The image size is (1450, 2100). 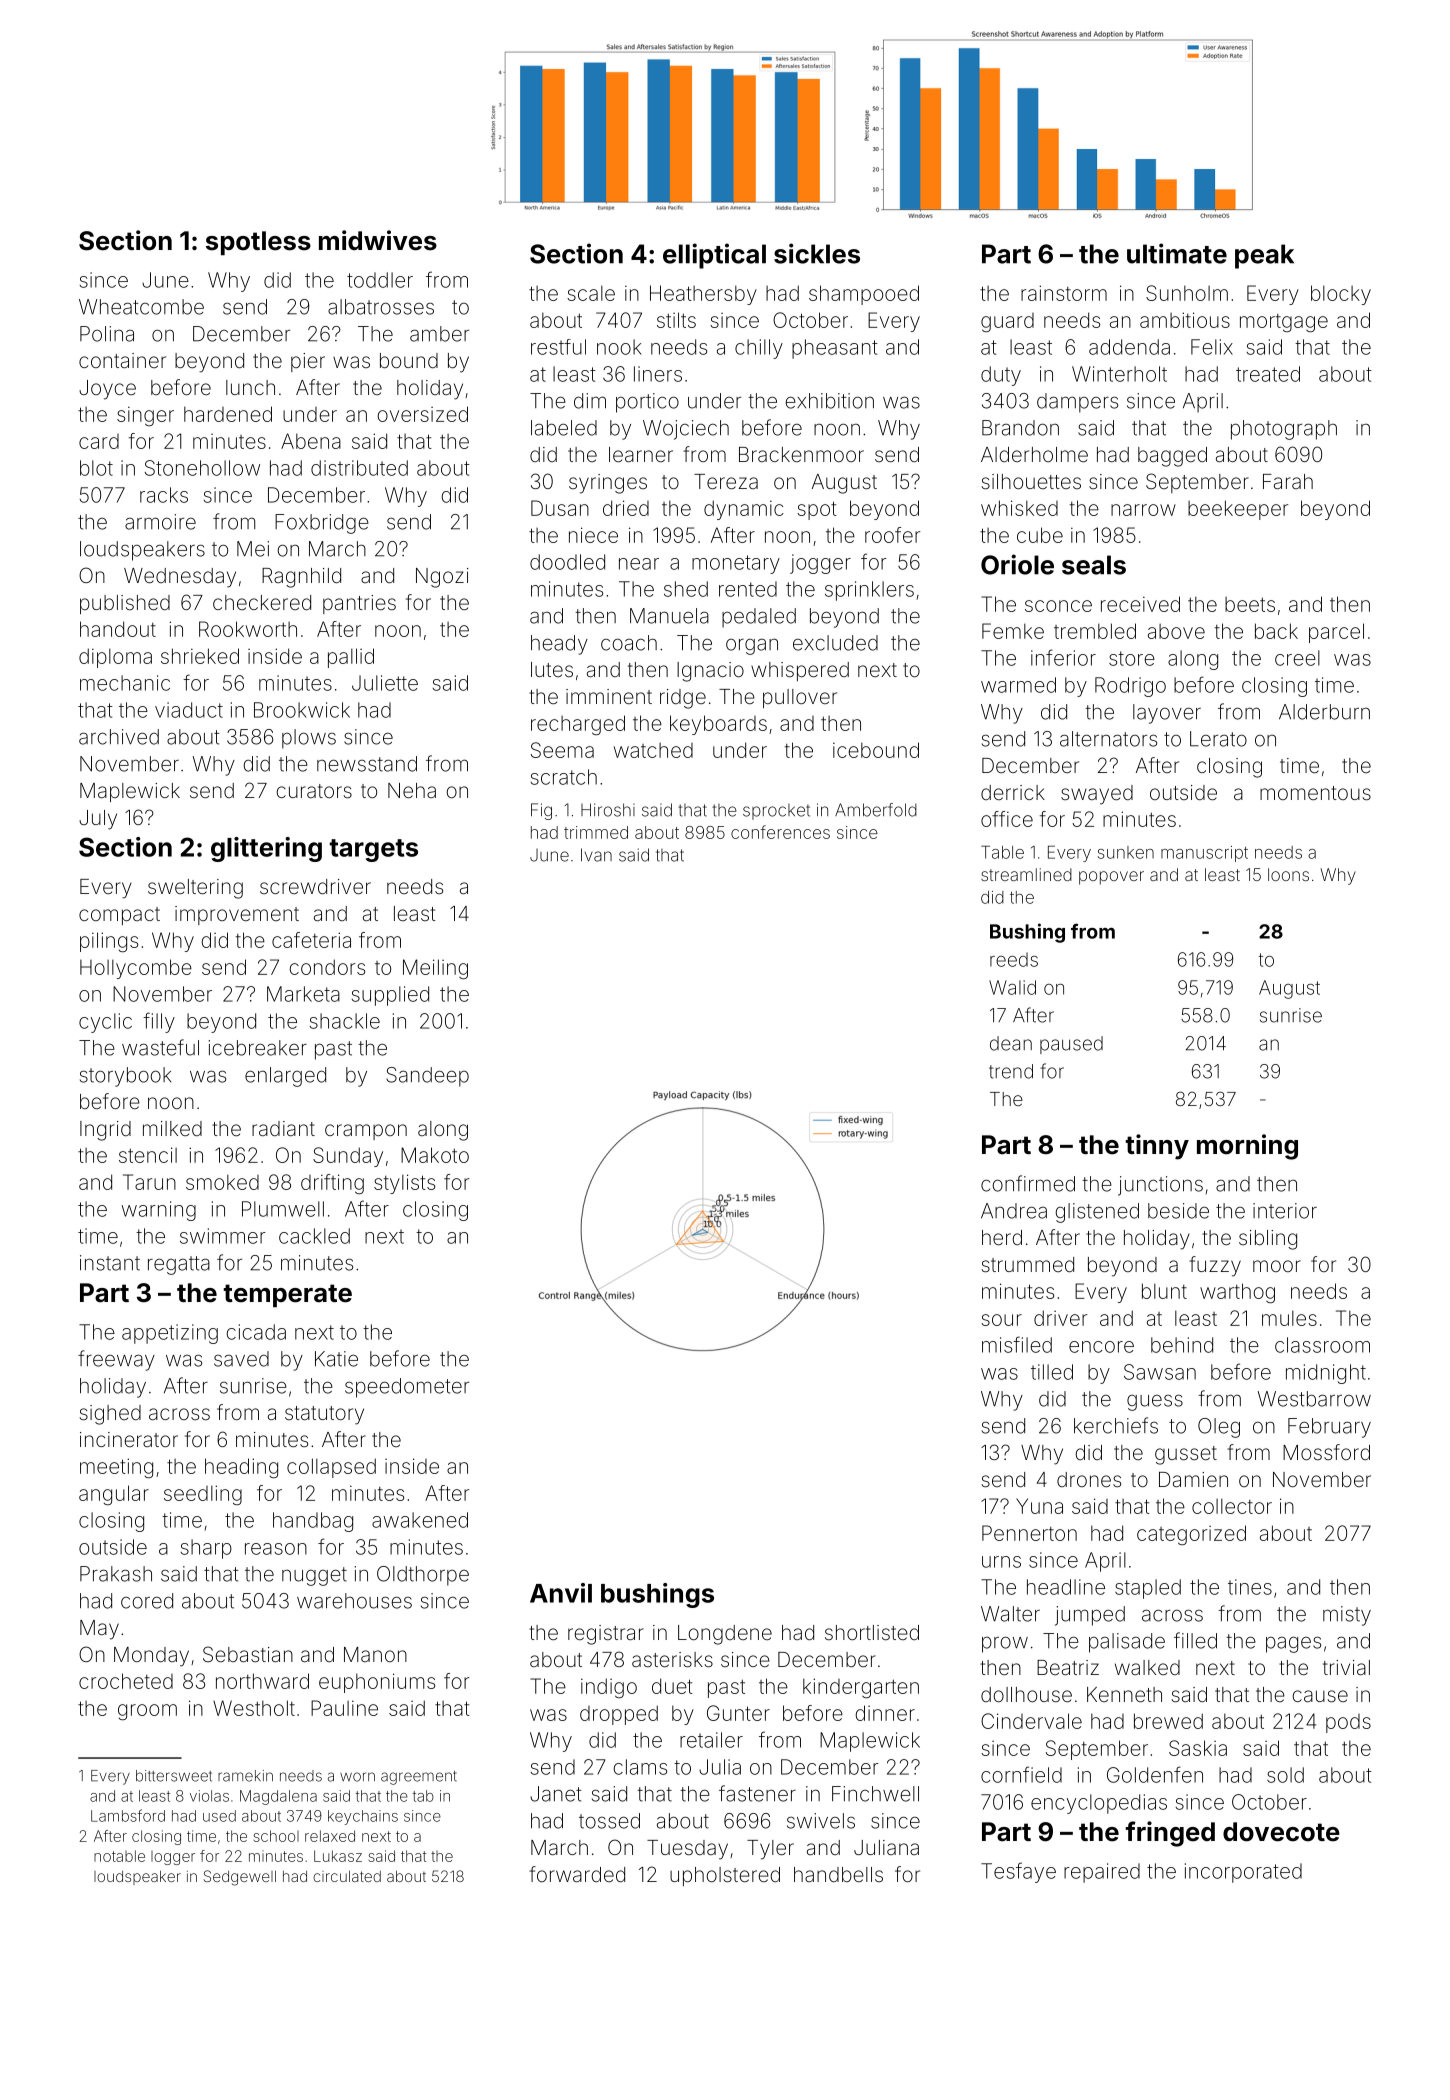 What do you see at coordinates (560, 508) in the page?
I see `Dusan` at bounding box center [560, 508].
